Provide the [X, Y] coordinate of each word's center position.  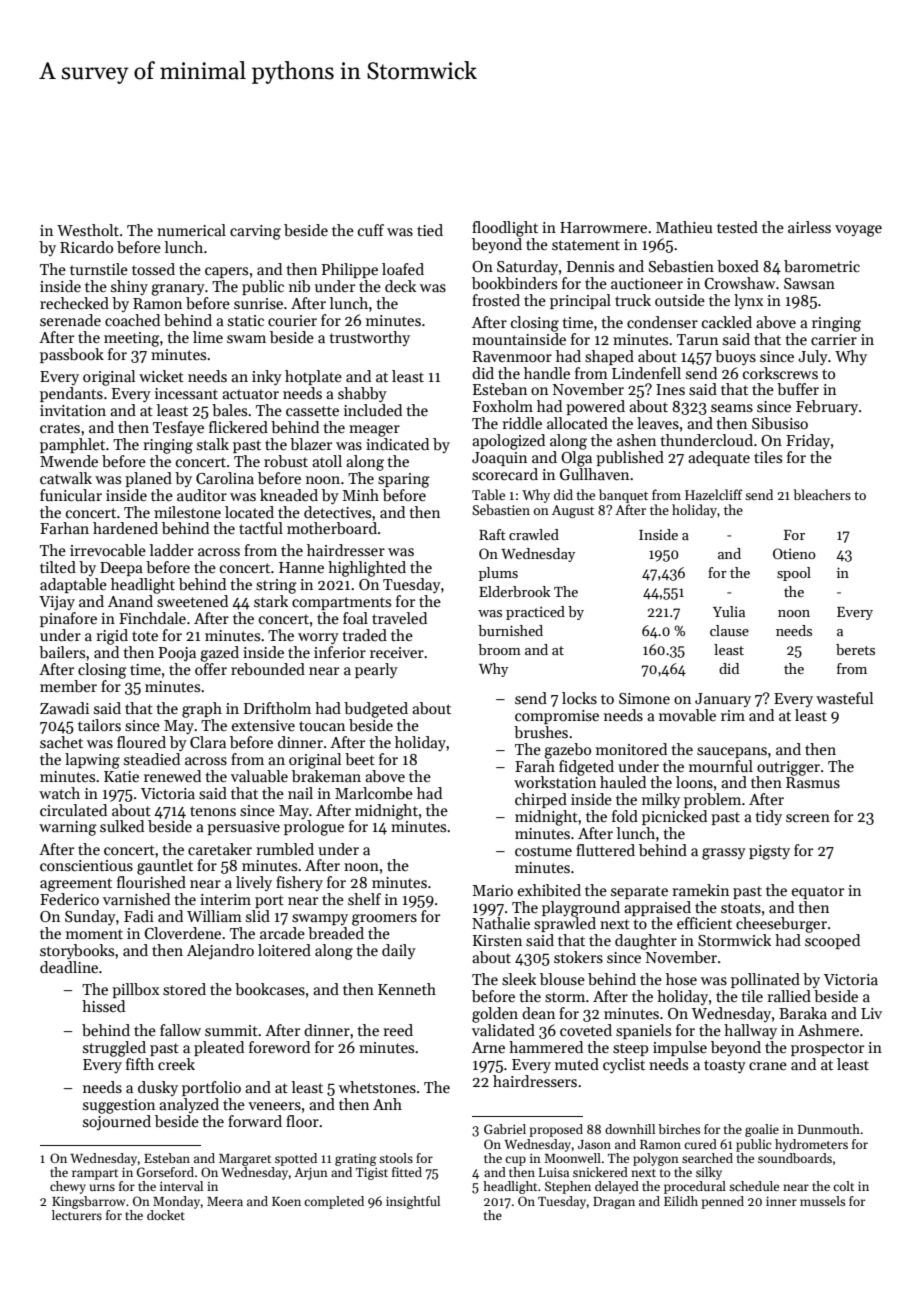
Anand [130, 601]
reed [398, 1030]
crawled [534, 534]
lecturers [77, 1215]
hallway [750, 1031]
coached [132, 320]
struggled [114, 1049]
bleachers [822, 494]
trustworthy [370, 338]
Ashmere [828, 1030]
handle [547, 373]
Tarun [697, 339]
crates [60, 428]
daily [399, 951]
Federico [69, 899]
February [827, 407]
